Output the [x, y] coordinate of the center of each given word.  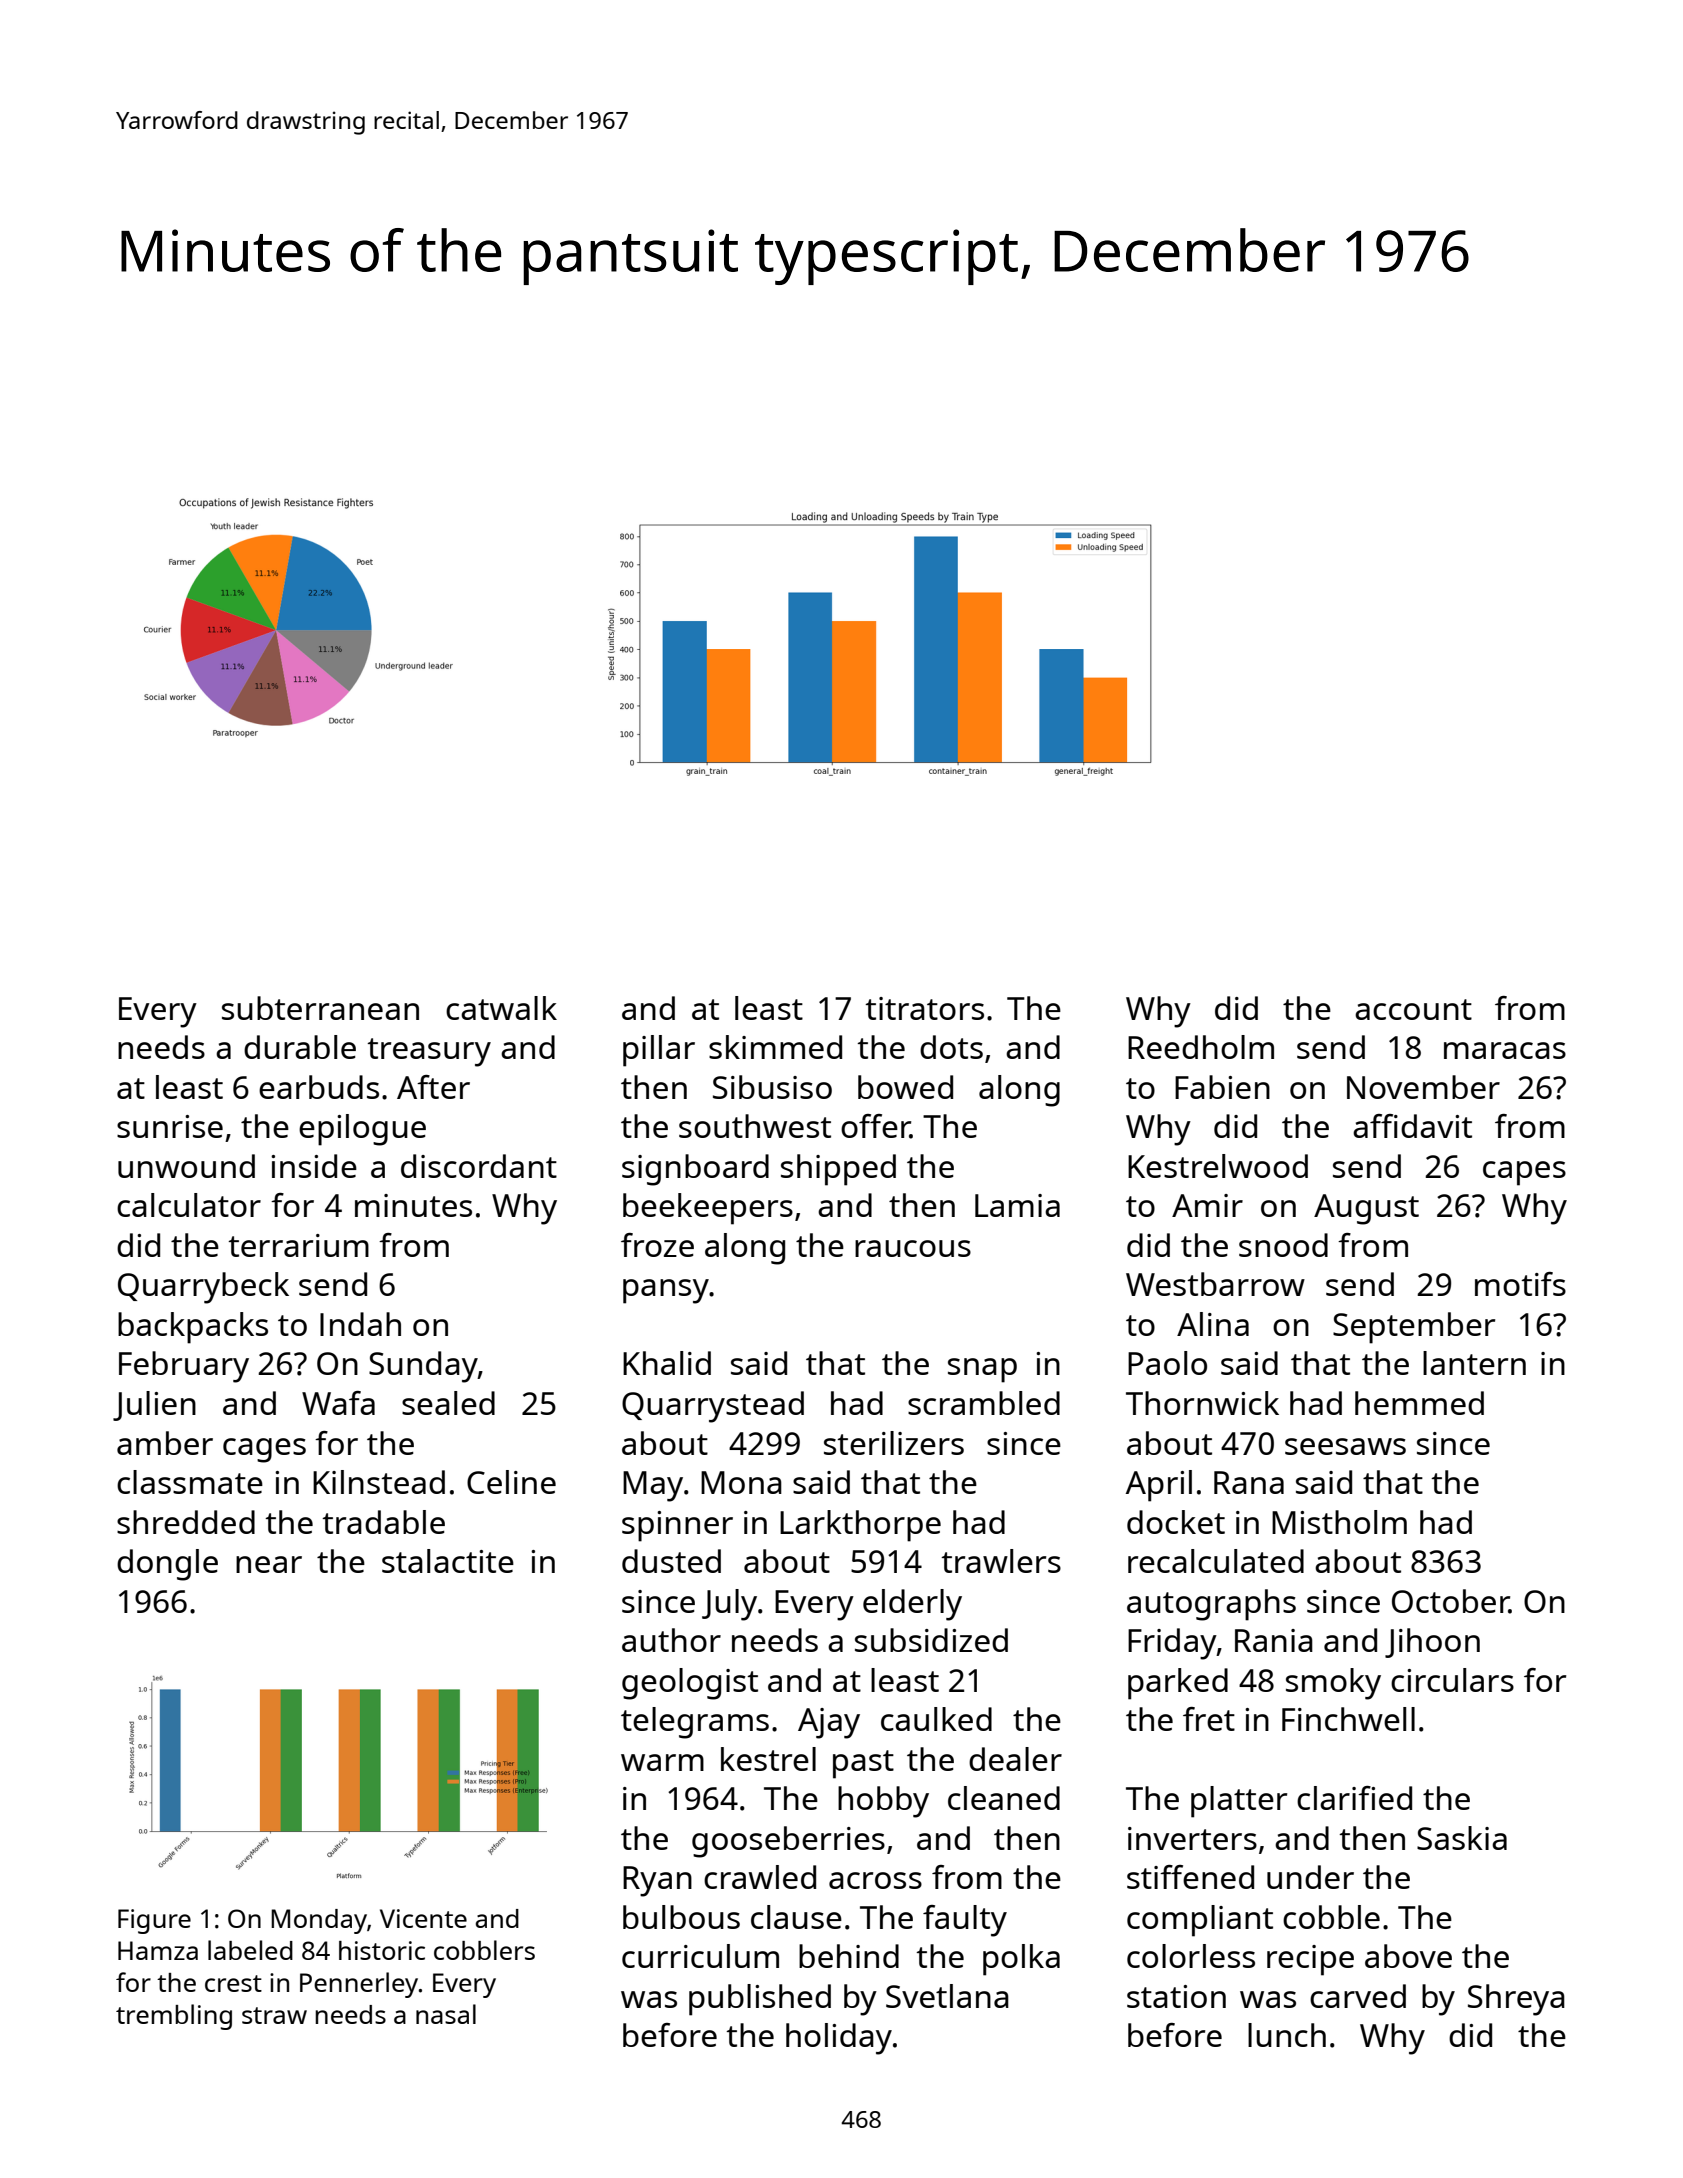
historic [382, 1950]
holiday [839, 2039]
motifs [1520, 1284]
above [1408, 1956]
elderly [912, 1605]
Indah [360, 1324]
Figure [154, 1921]
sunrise [170, 1126]
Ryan [657, 1881]
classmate [190, 1482]
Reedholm [1201, 1047]
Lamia [1017, 1205]
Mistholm [1339, 1522]
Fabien [1222, 1087]
